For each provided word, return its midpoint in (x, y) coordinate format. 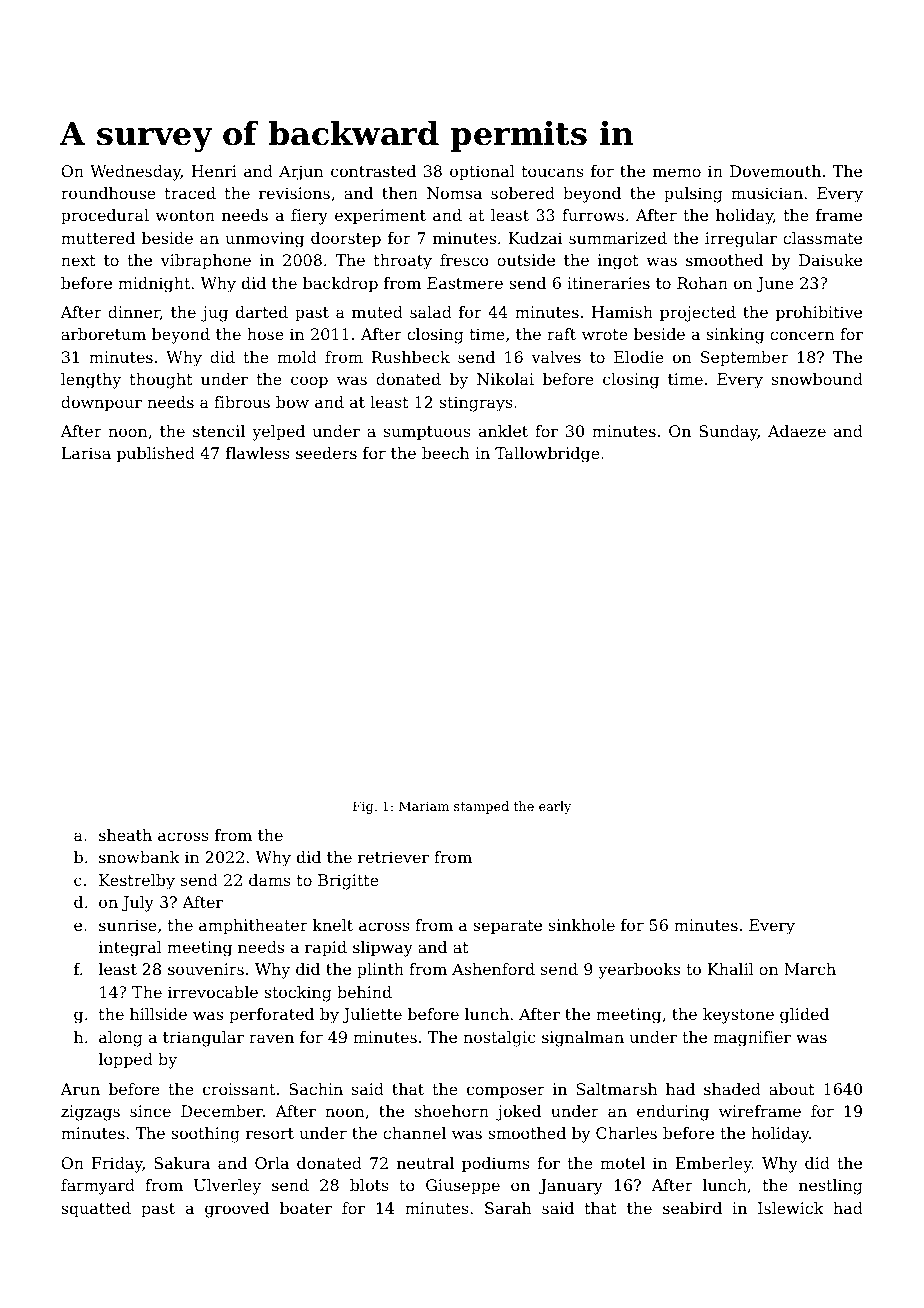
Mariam (424, 806)
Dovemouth (775, 171)
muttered (98, 238)
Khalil (731, 969)
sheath (125, 835)
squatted (96, 1210)
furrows (593, 215)
